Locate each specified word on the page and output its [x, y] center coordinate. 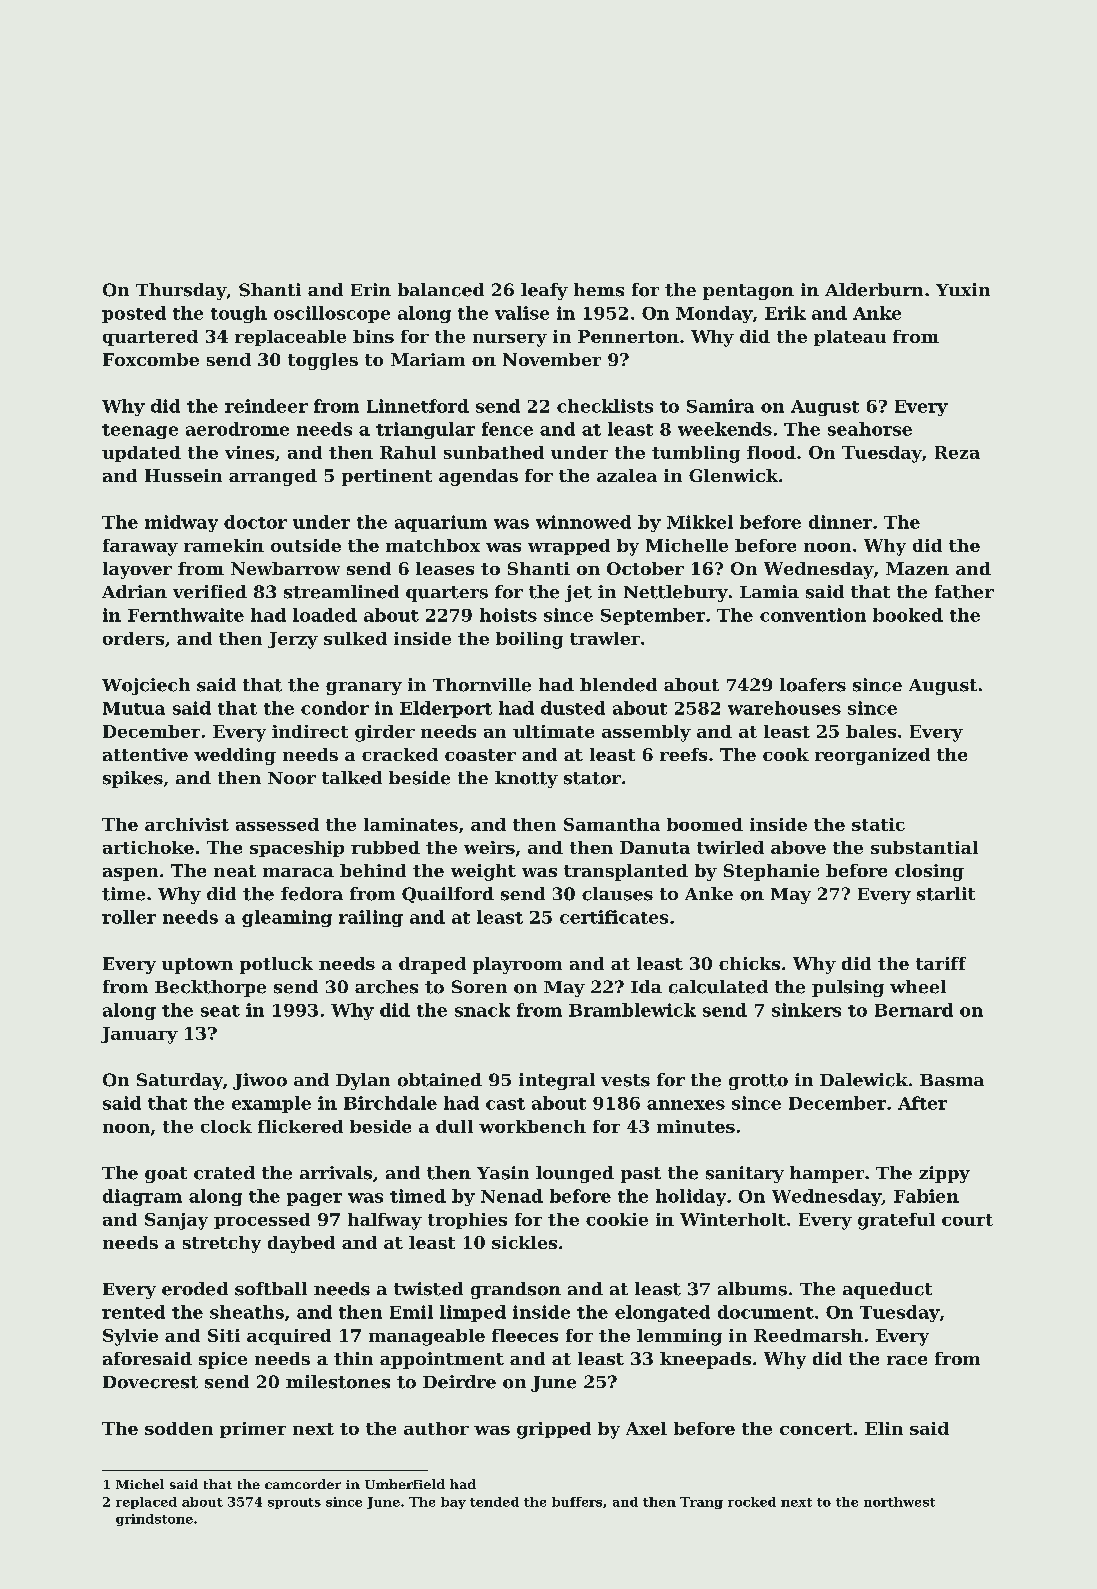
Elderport [446, 709]
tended [494, 1502]
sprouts [294, 1503]
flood [771, 452]
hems [599, 290]
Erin [371, 289]
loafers [813, 685]
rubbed [385, 847]
